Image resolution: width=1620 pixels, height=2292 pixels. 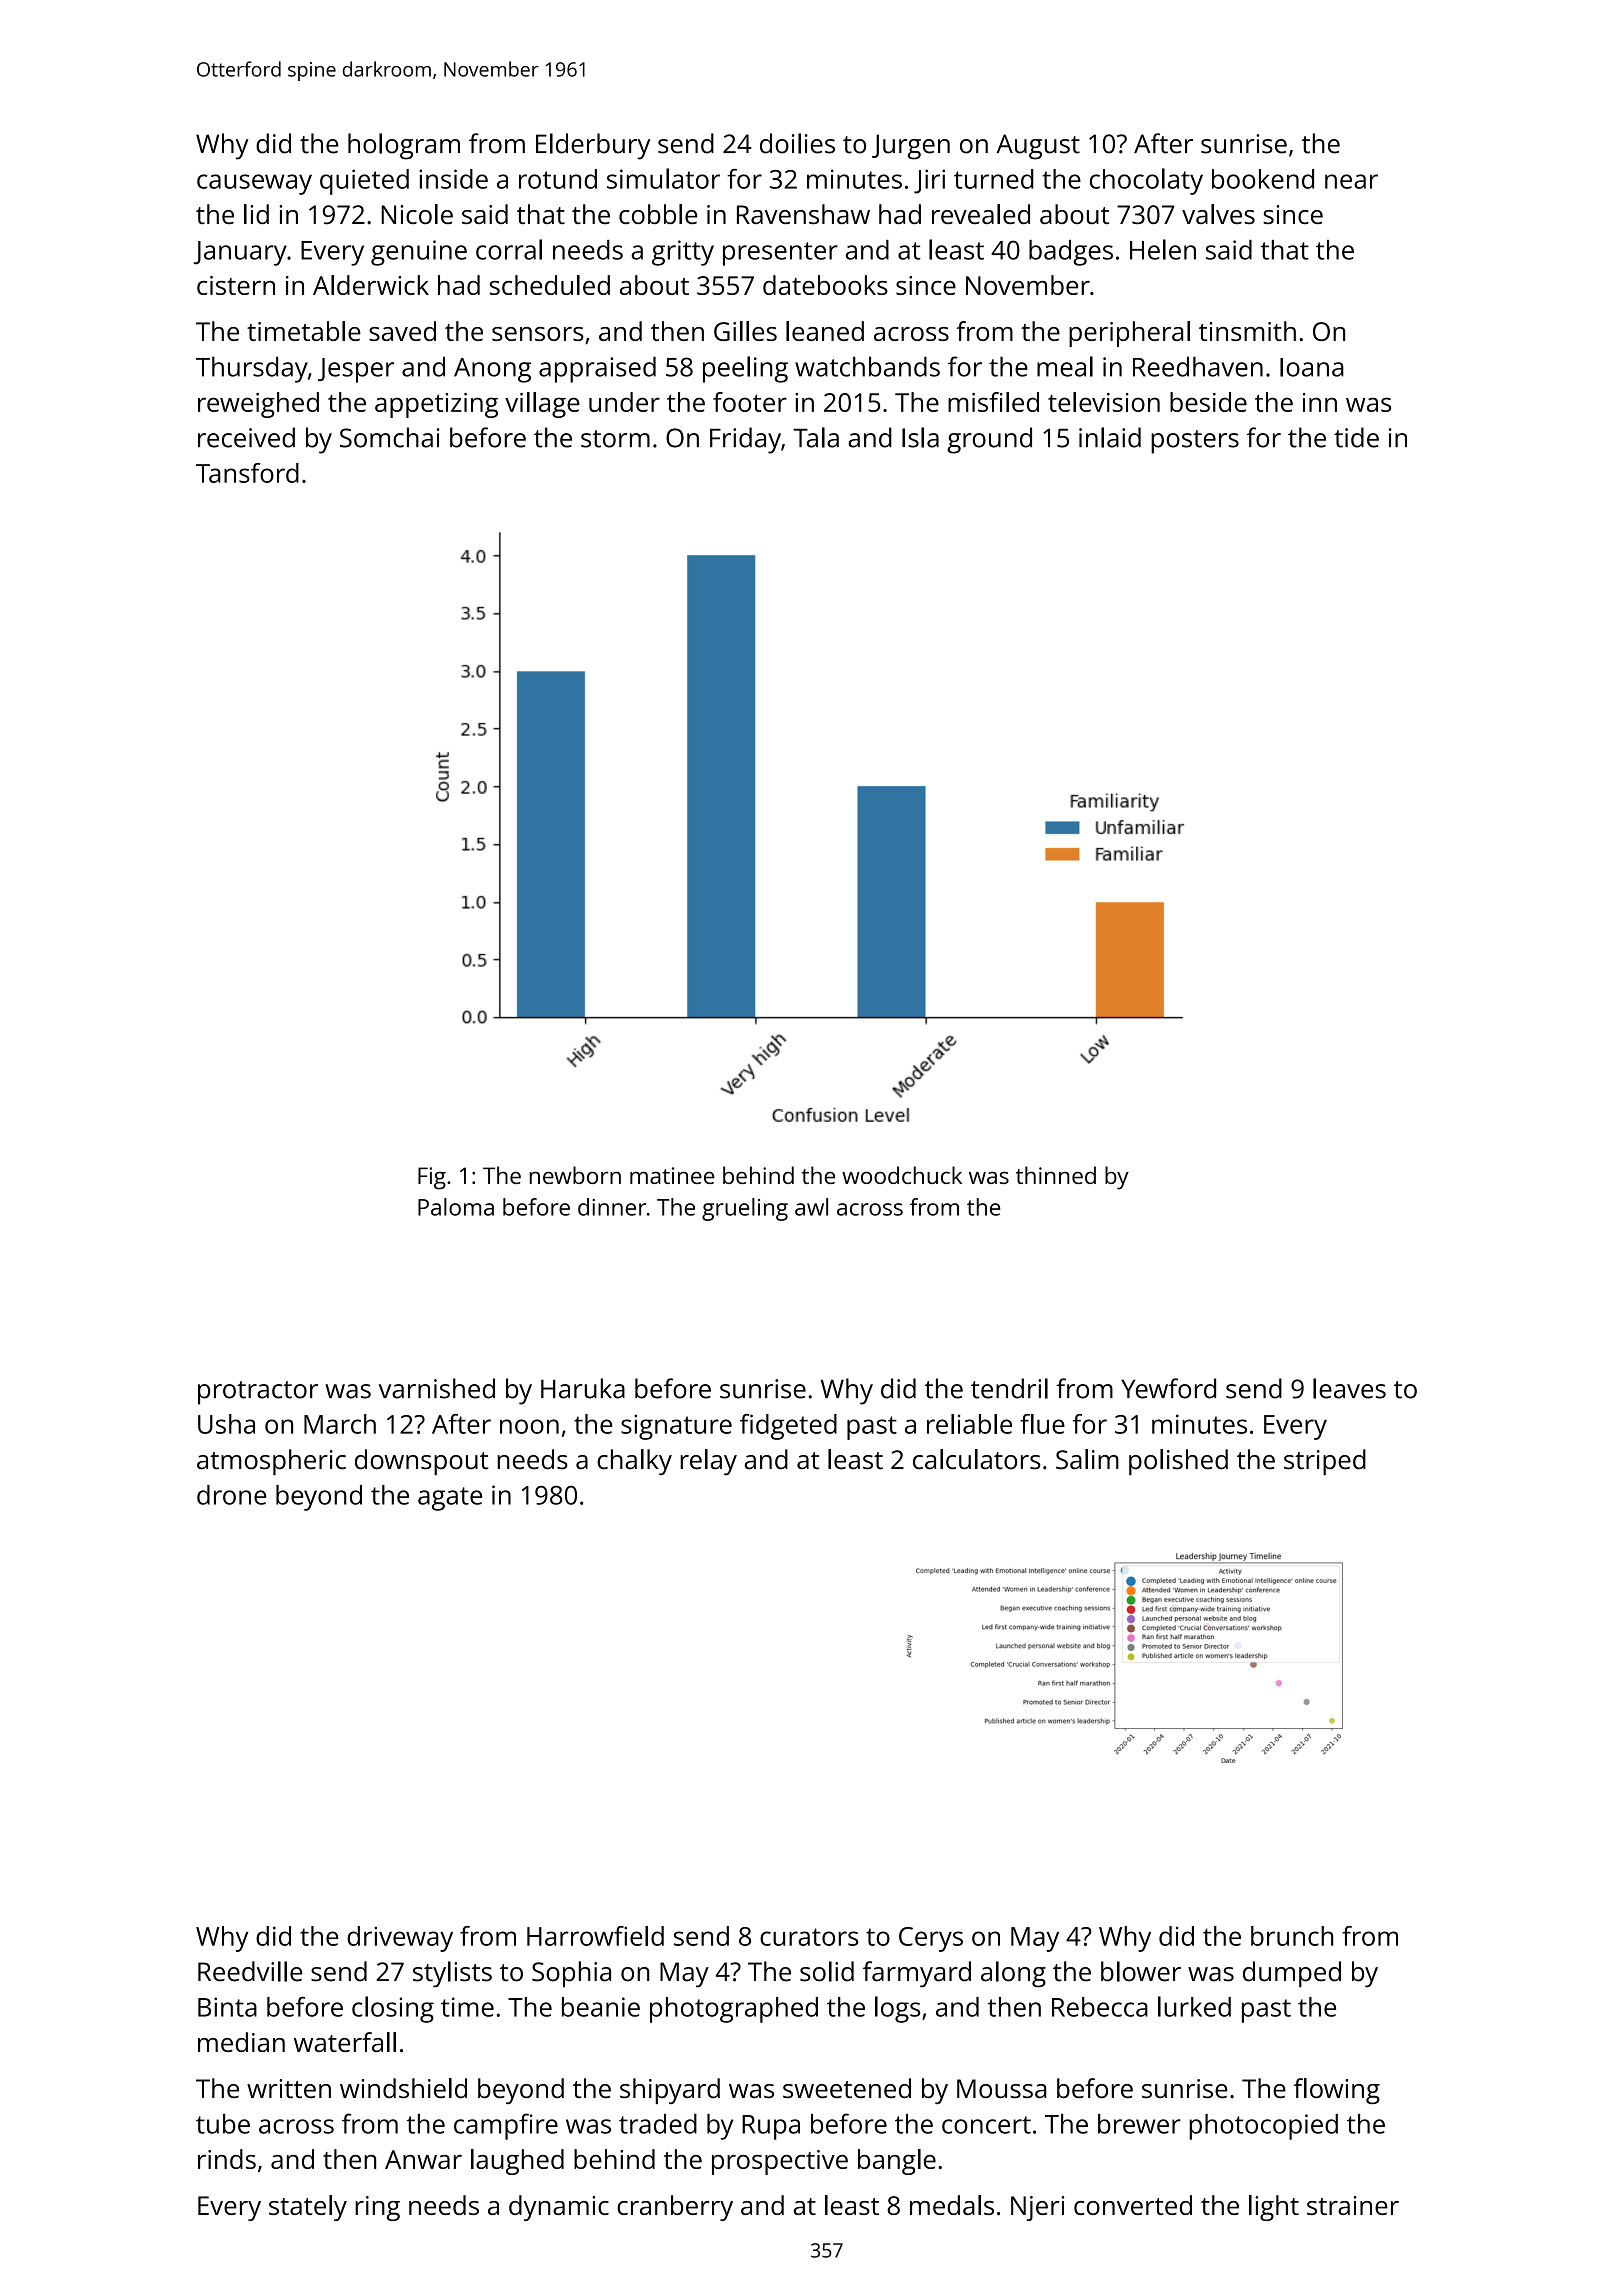 I want to click on simulator, so click(x=663, y=178).
